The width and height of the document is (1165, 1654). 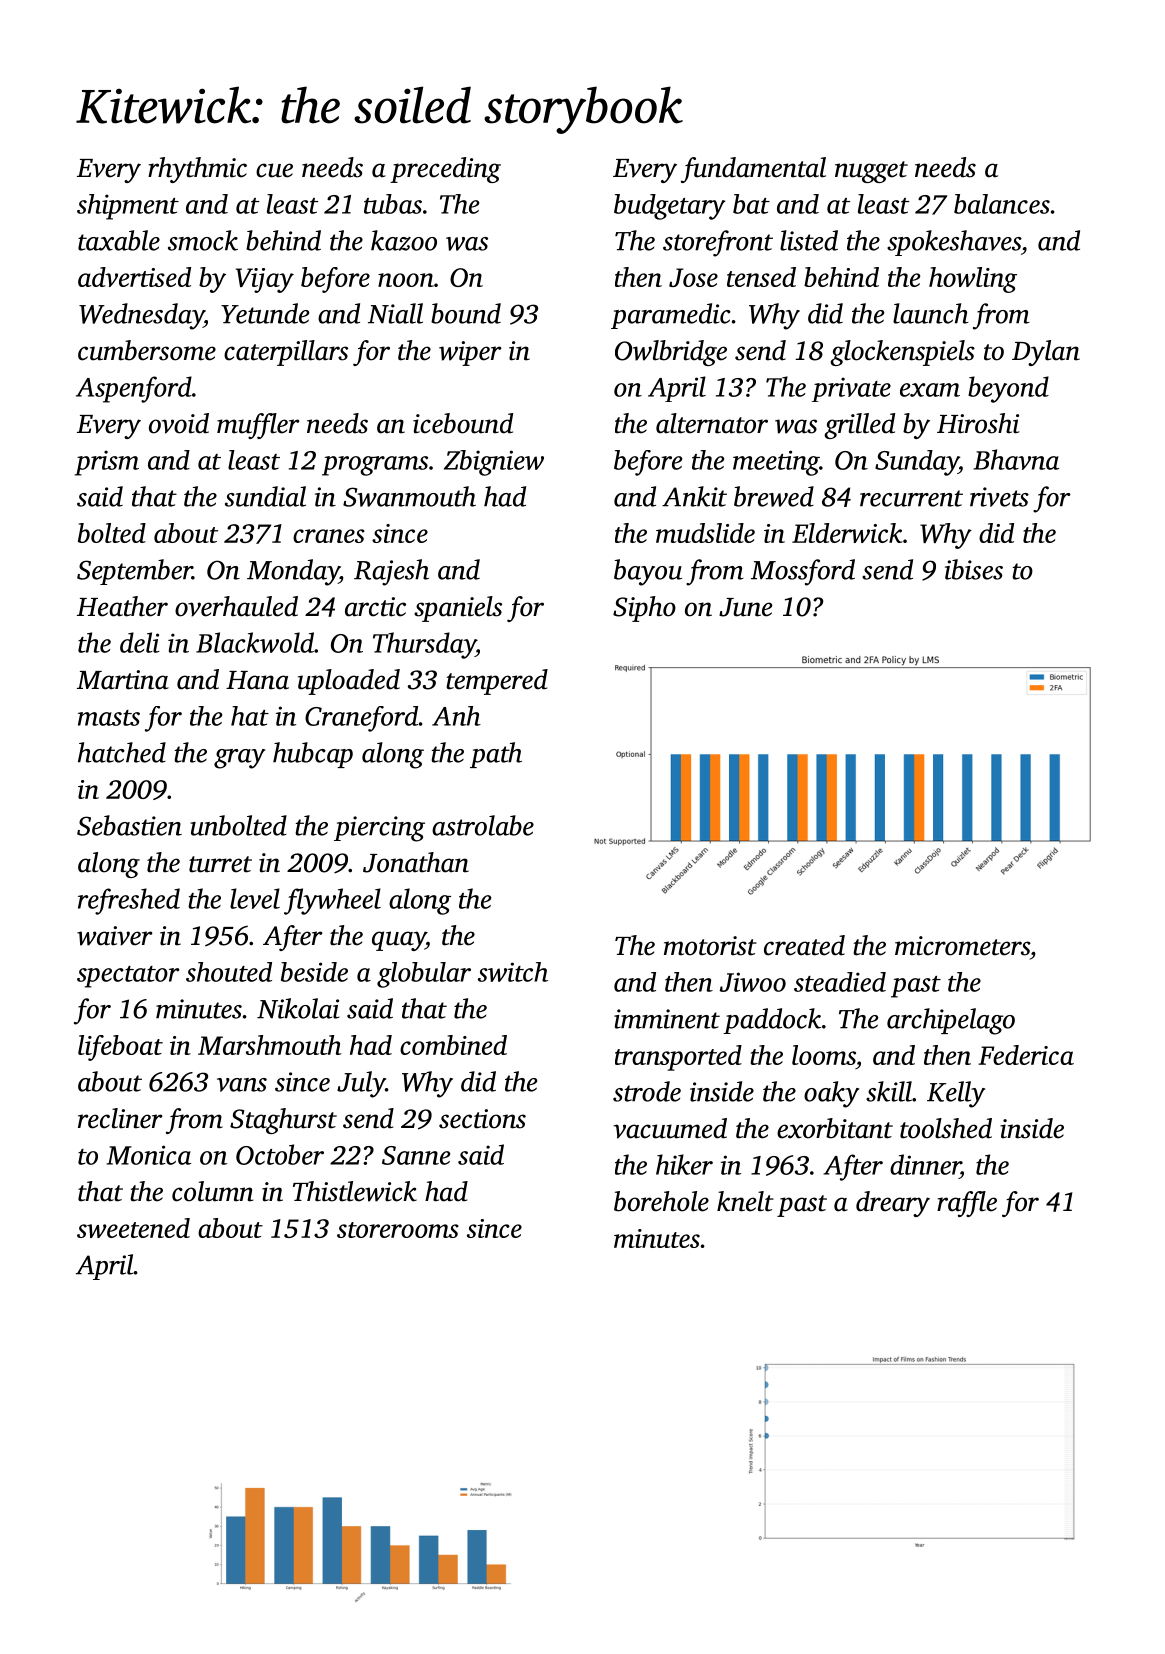 I want to click on ibises, so click(x=974, y=569).
